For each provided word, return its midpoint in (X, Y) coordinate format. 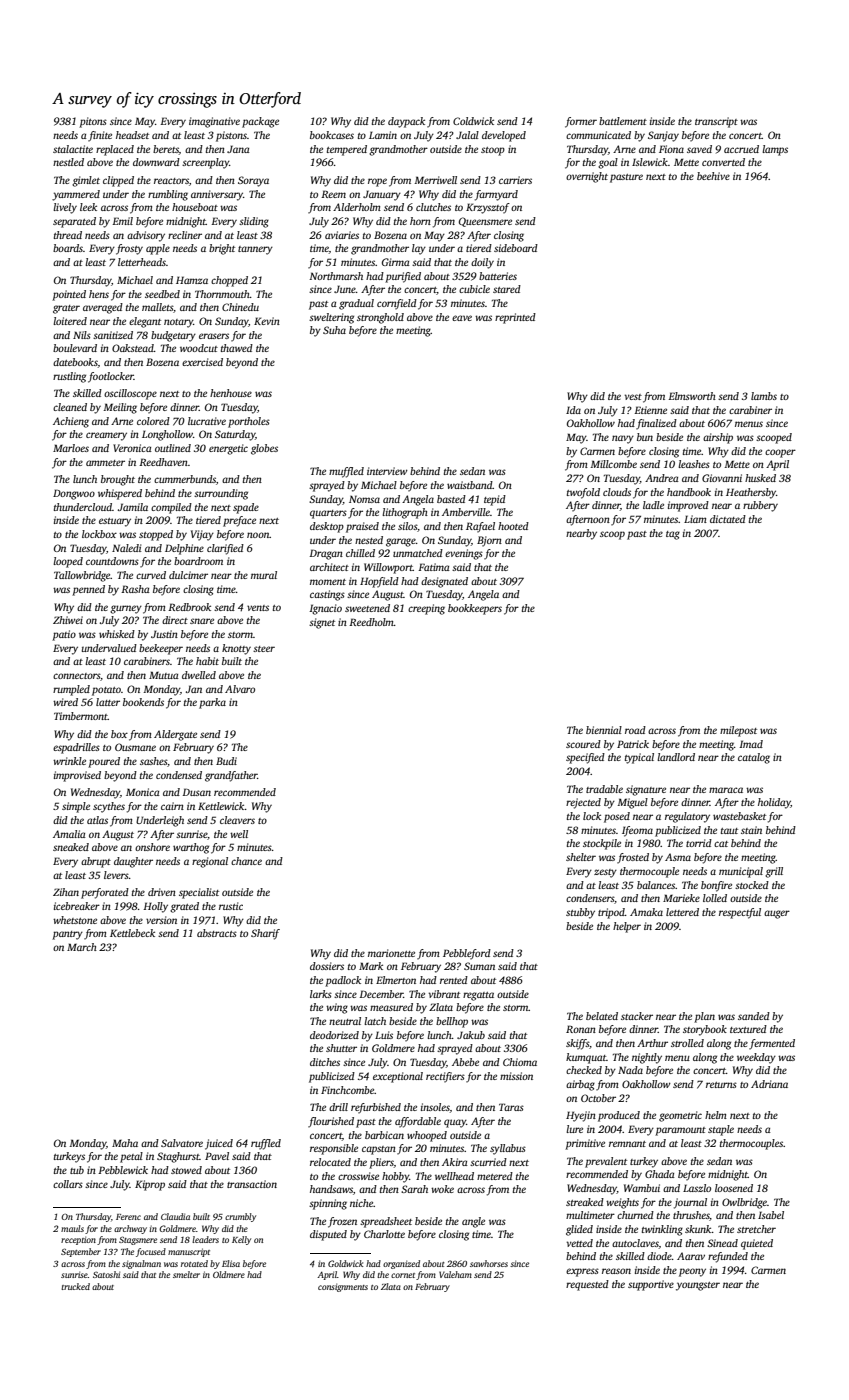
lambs (764, 396)
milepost (738, 731)
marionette (391, 953)
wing (337, 1008)
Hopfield (379, 582)
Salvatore (182, 1143)
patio (64, 635)
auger (777, 914)
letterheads (142, 262)
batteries (498, 276)
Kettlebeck (132, 933)
